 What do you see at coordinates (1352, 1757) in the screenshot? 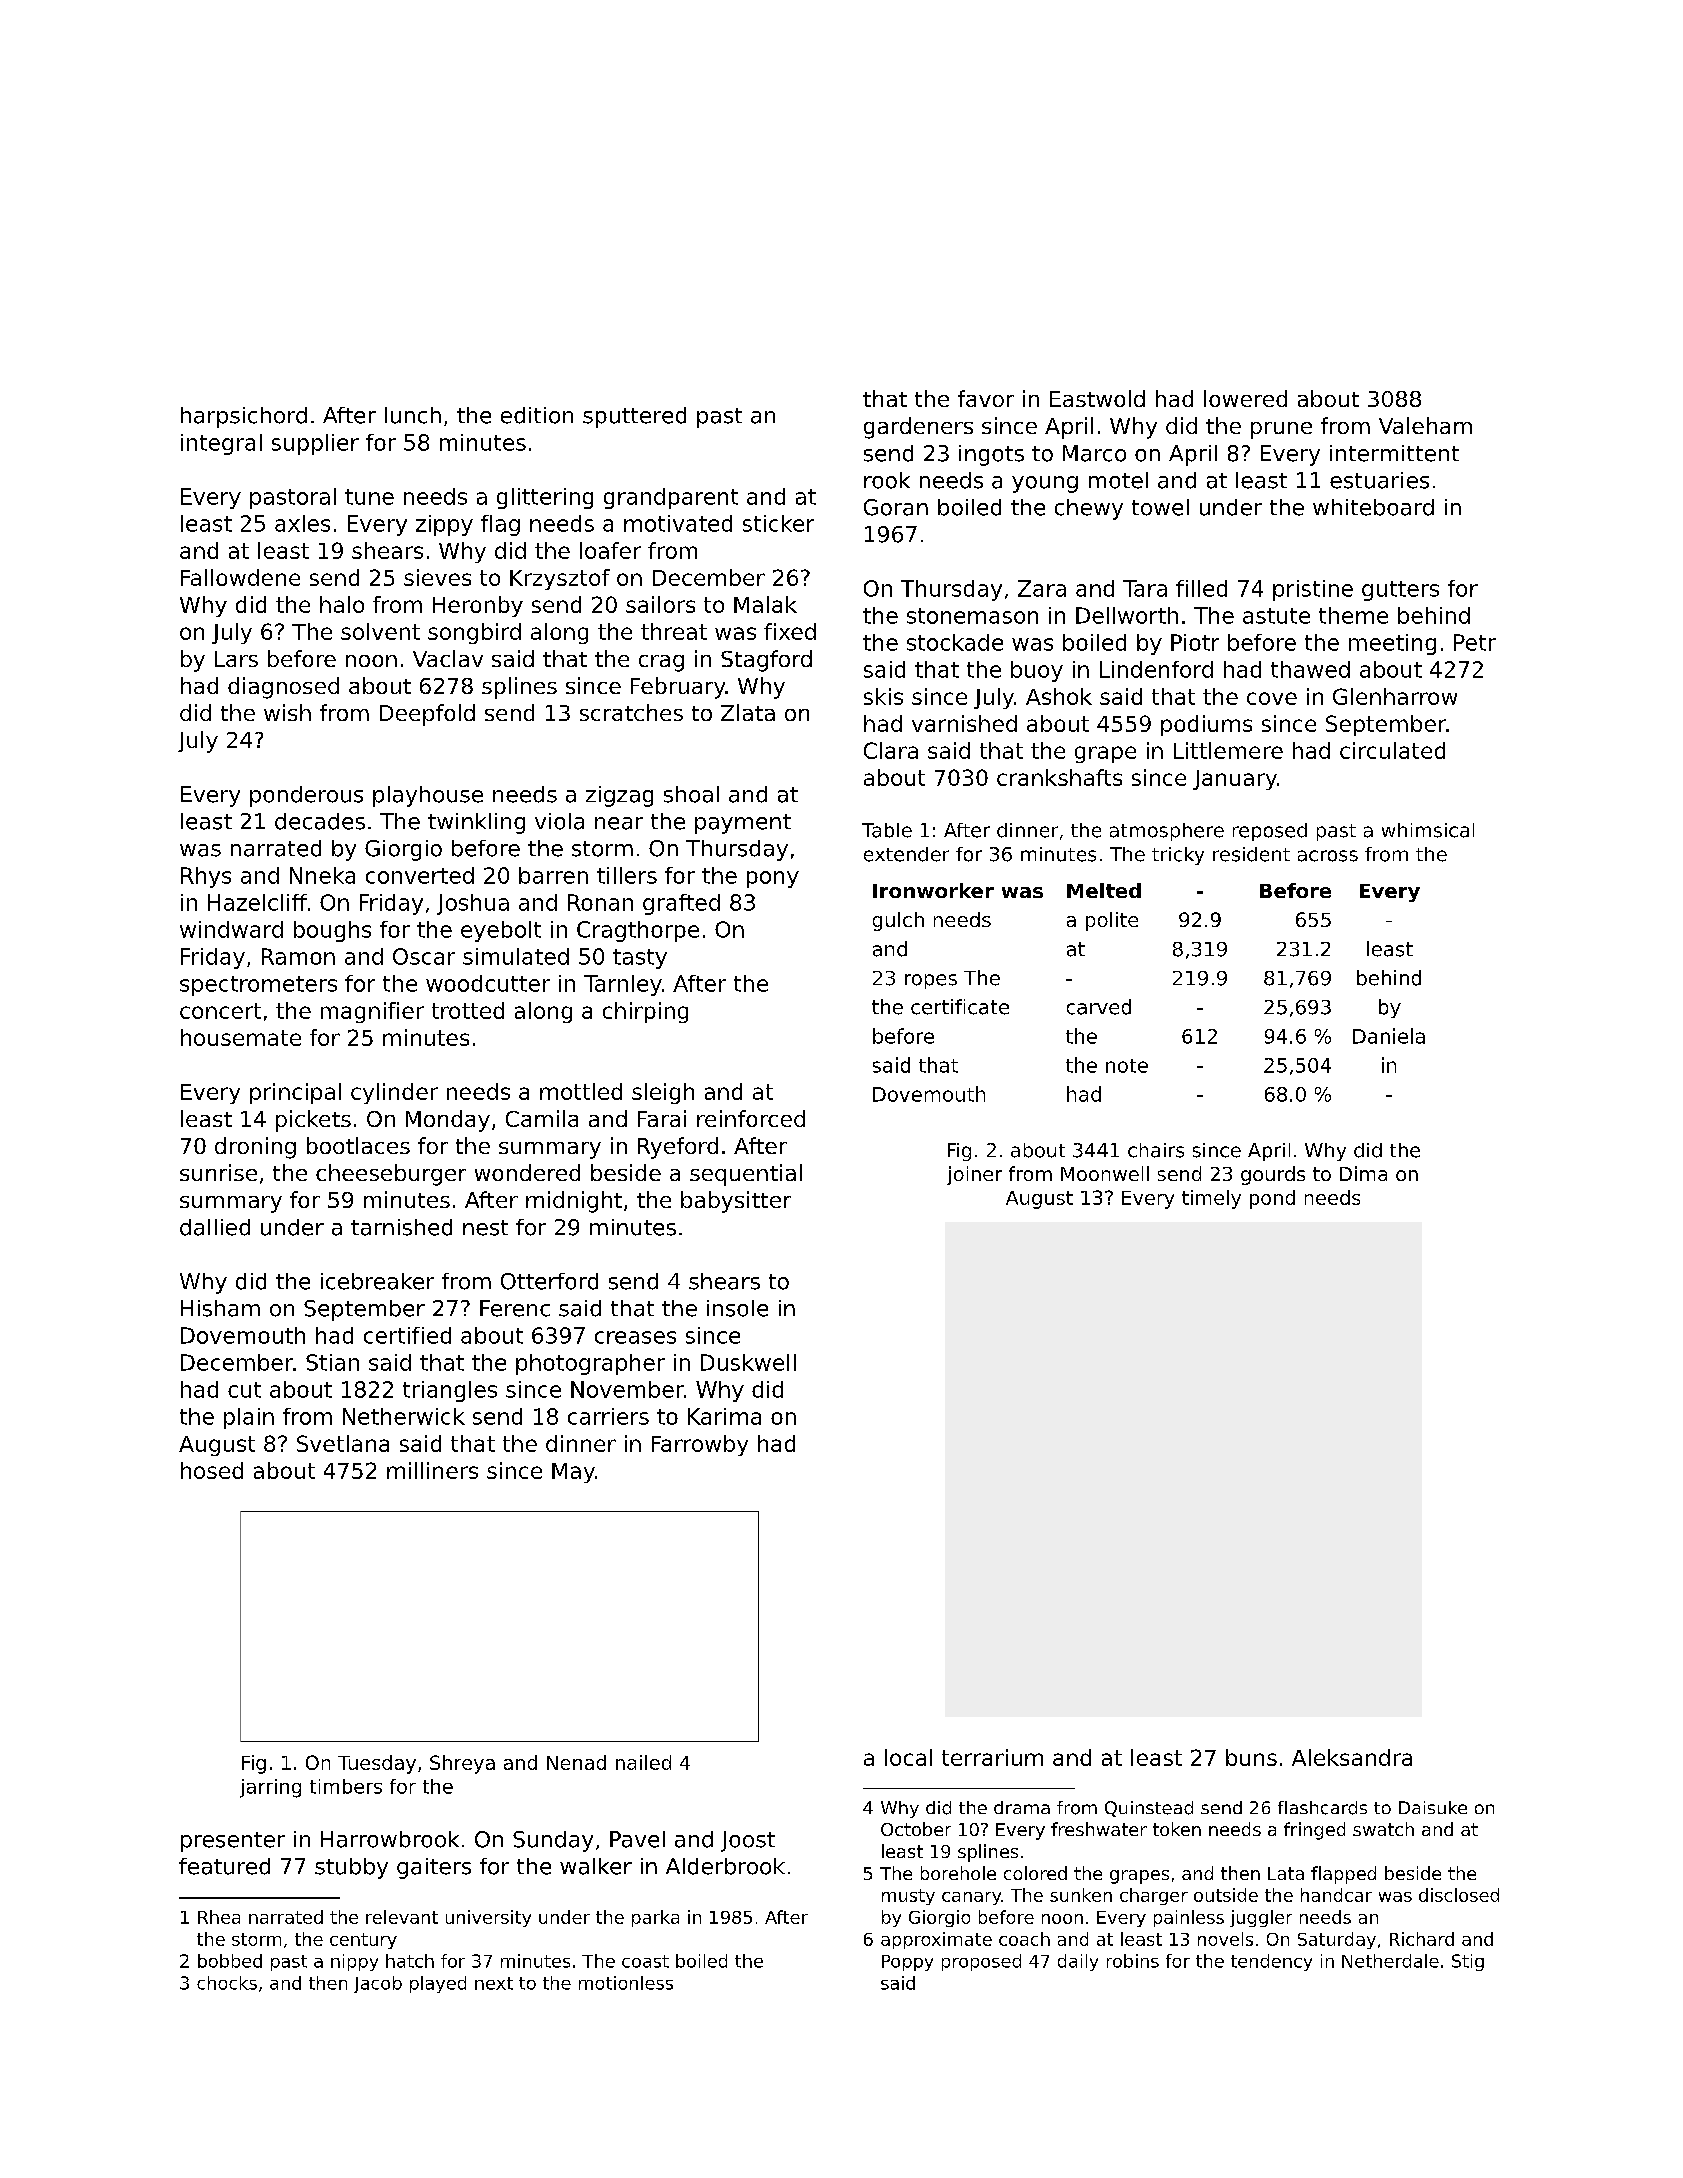
I see `Aleksandra` at bounding box center [1352, 1757].
